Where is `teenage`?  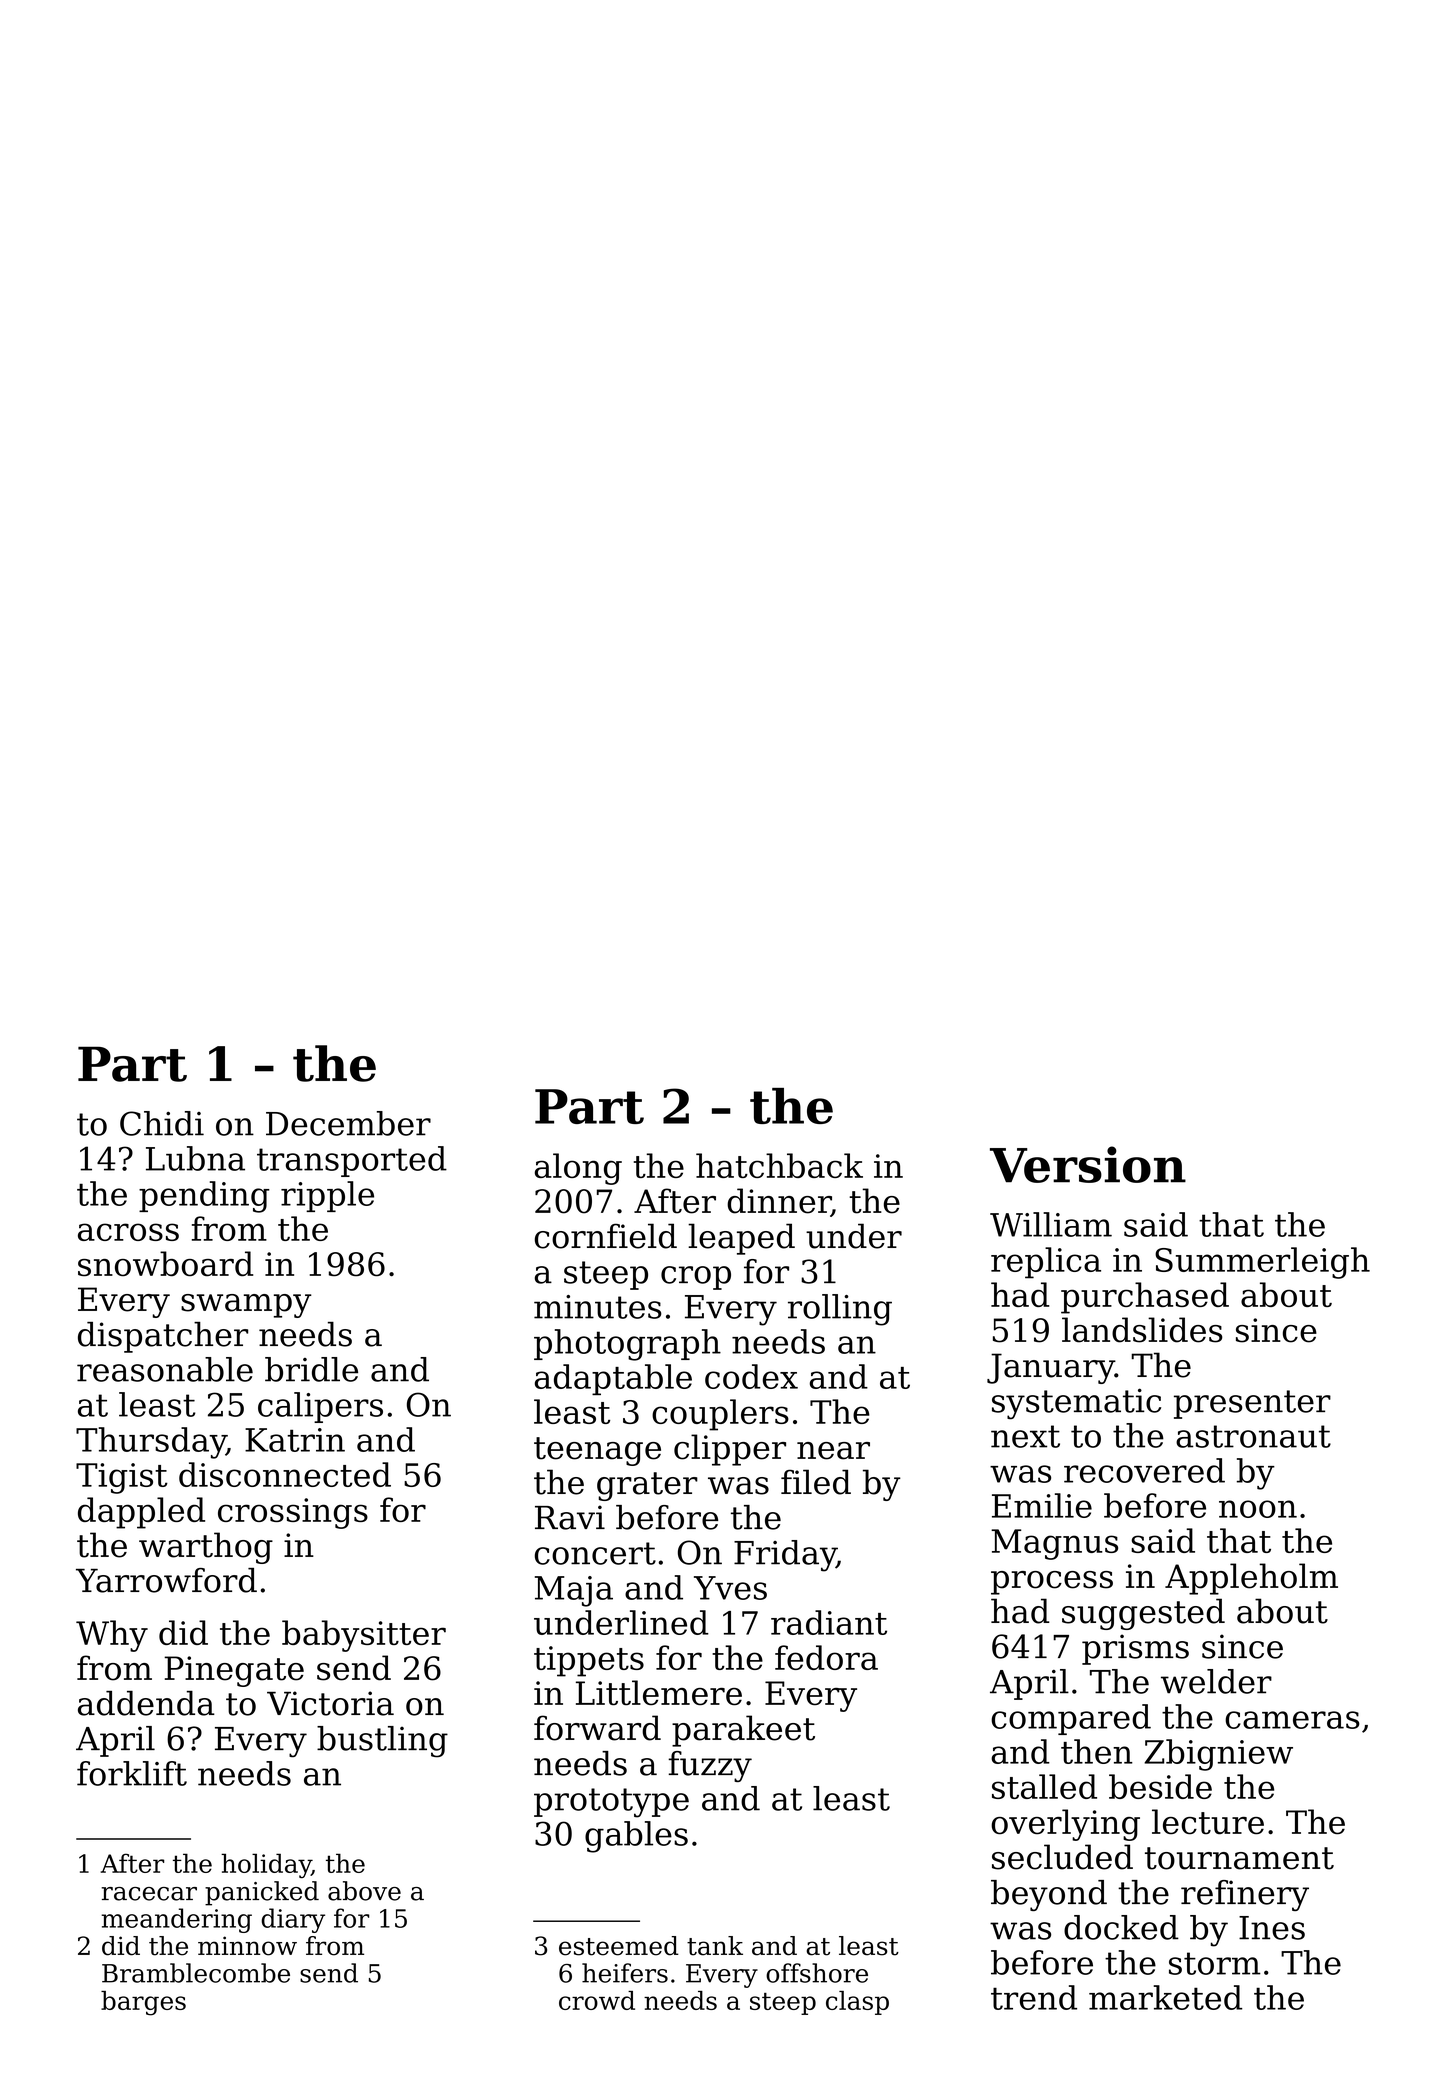 teenage is located at coordinates (597, 1451).
